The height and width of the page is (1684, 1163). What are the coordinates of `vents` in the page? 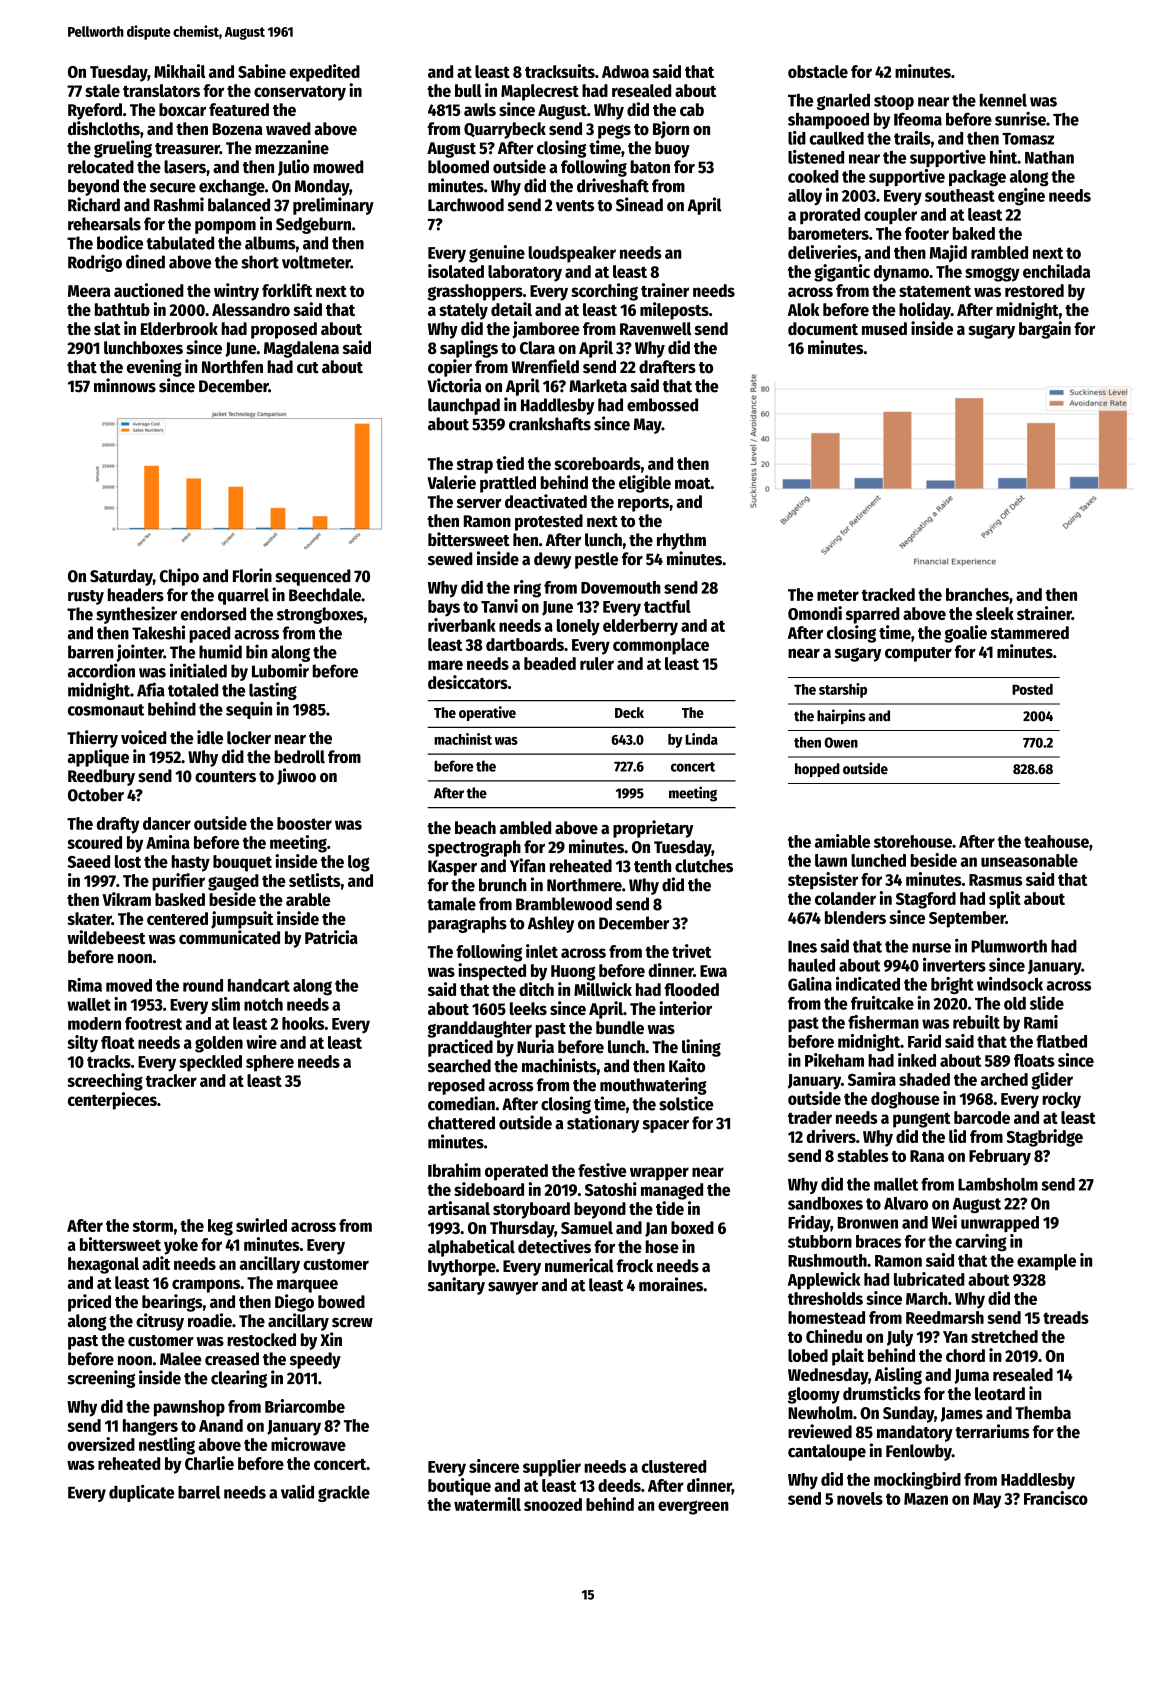 It's located at (575, 206).
